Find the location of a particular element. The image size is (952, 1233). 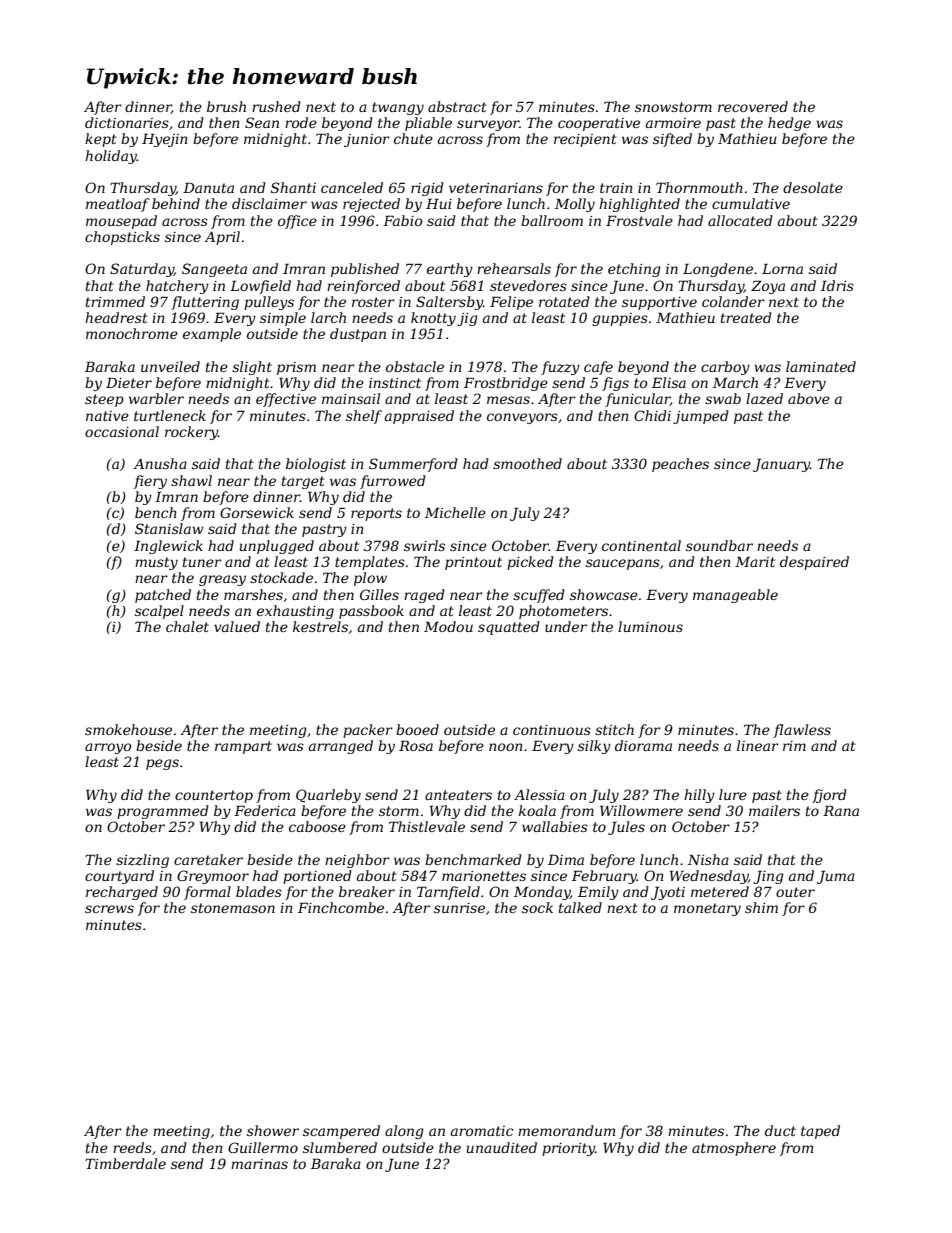

smoothed is located at coordinates (527, 463).
